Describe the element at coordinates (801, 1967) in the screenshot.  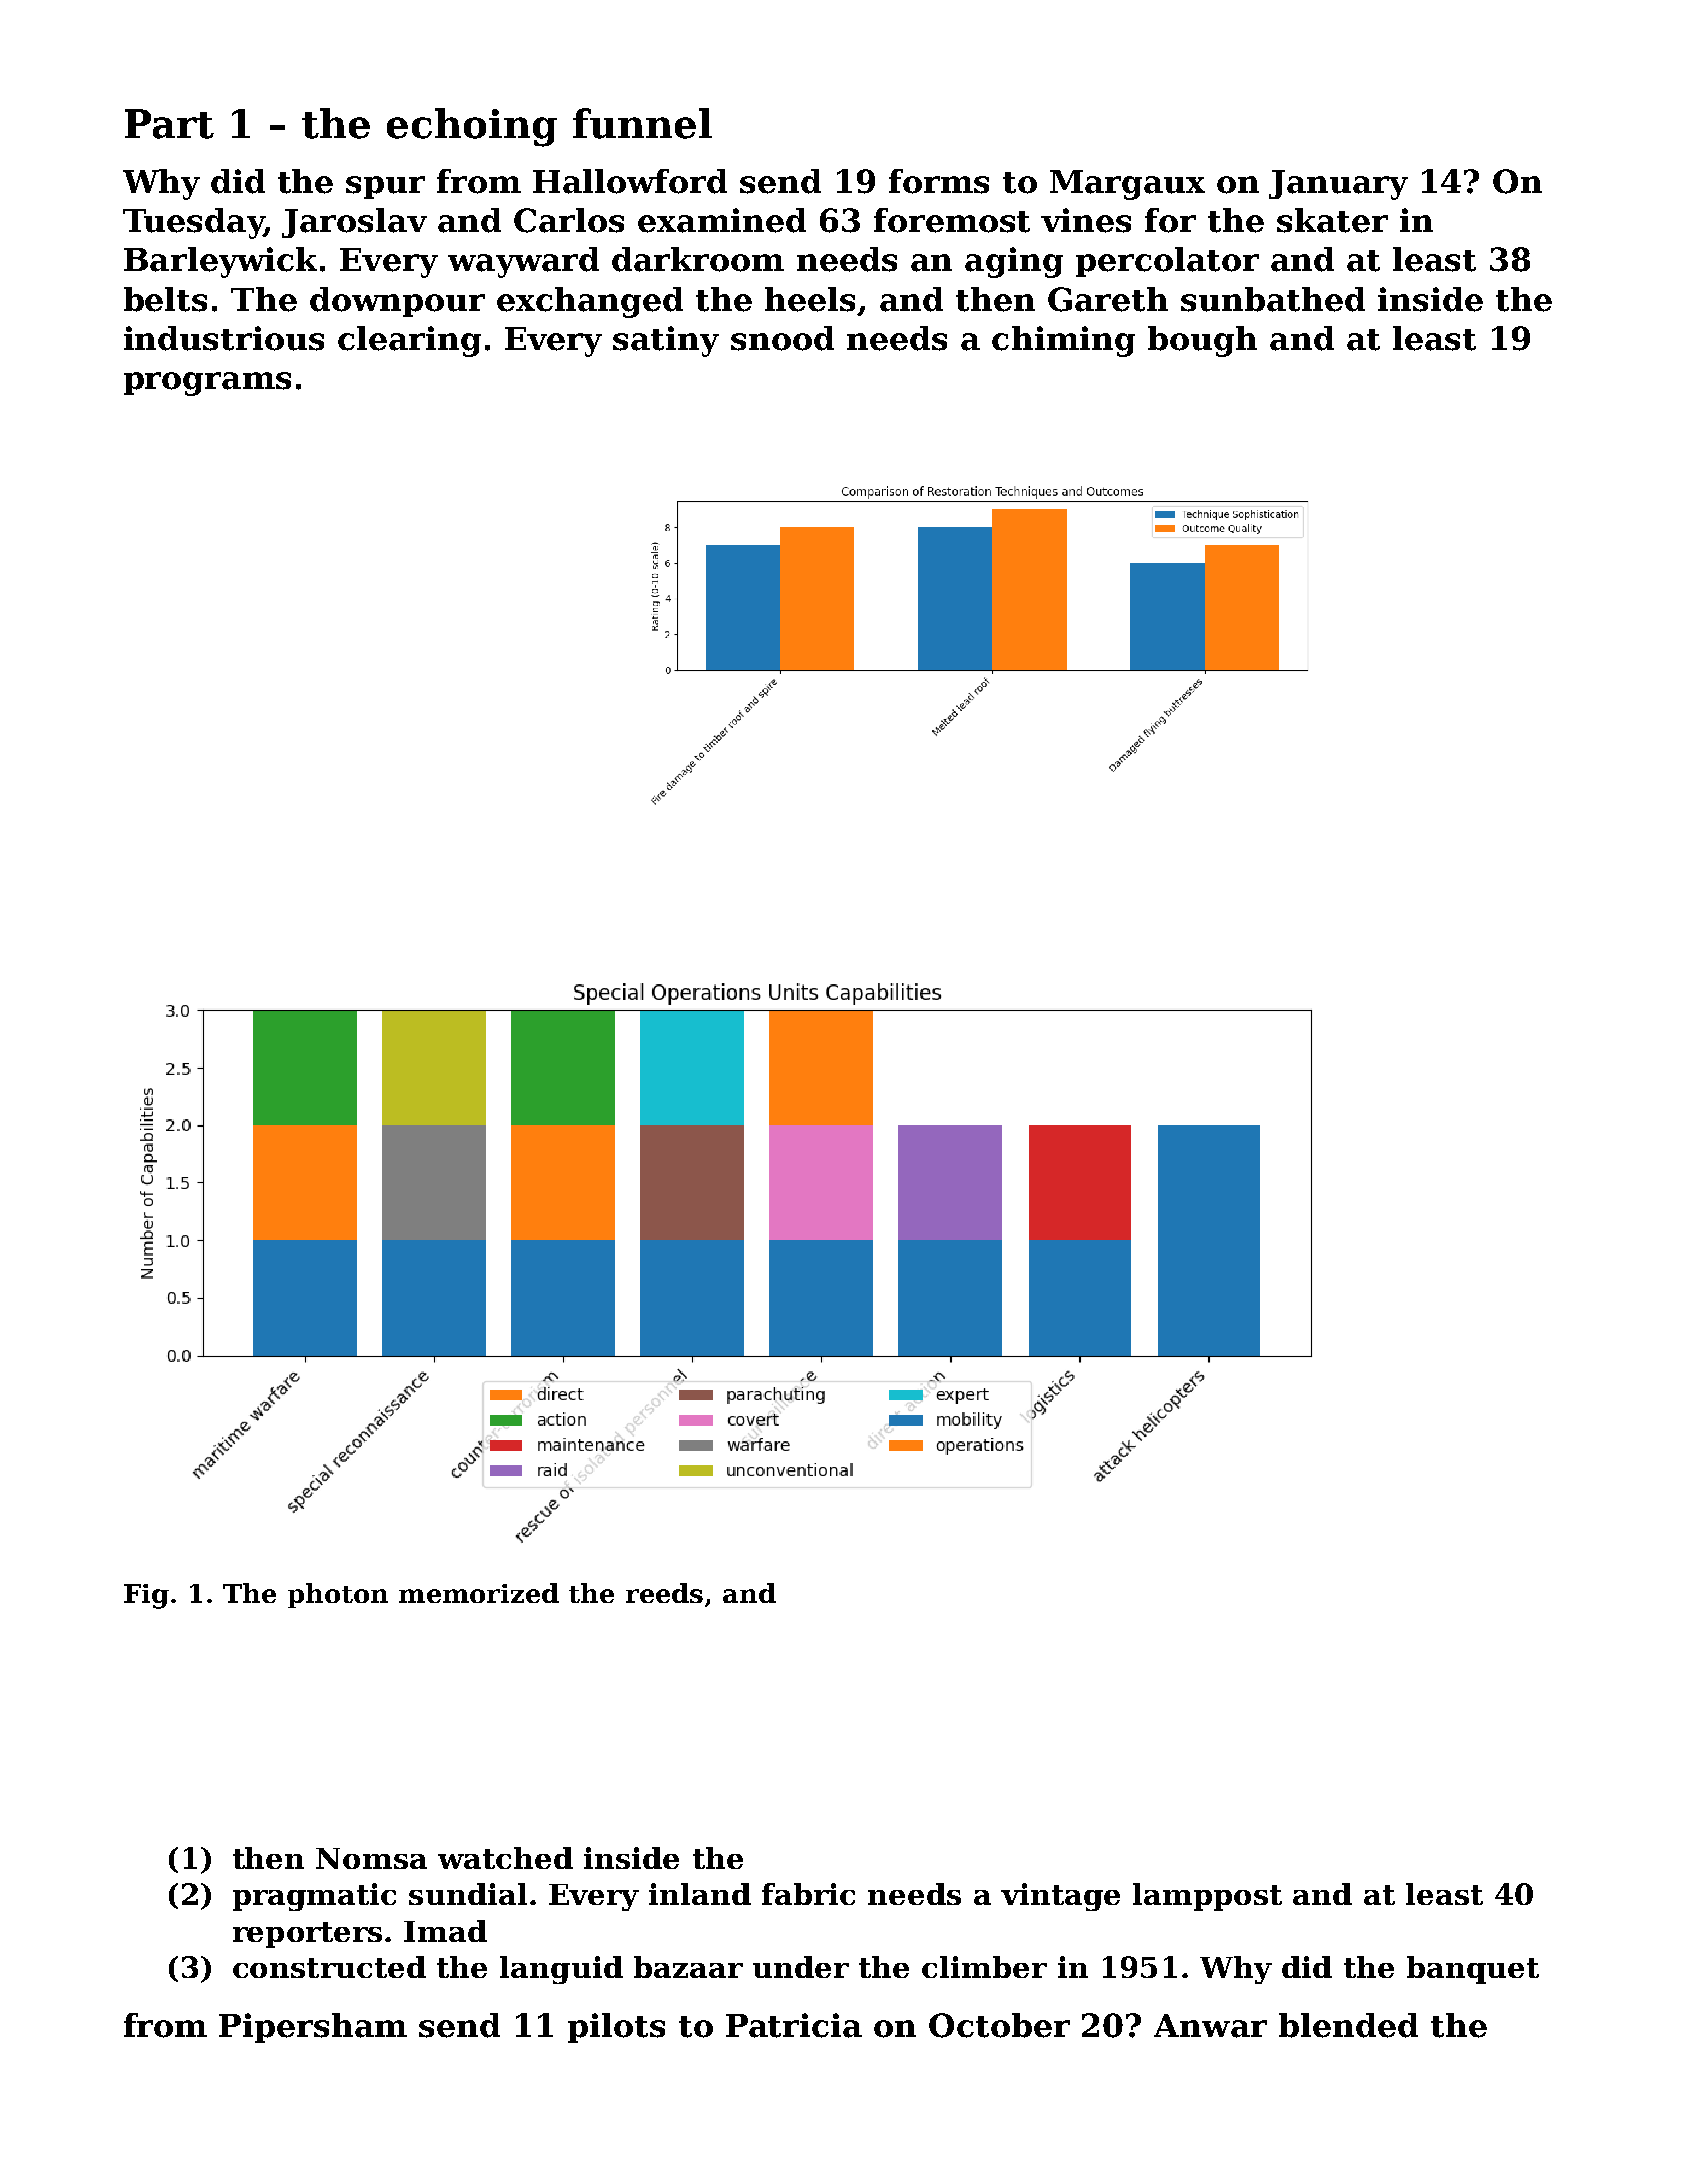
I see `under` at that location.
